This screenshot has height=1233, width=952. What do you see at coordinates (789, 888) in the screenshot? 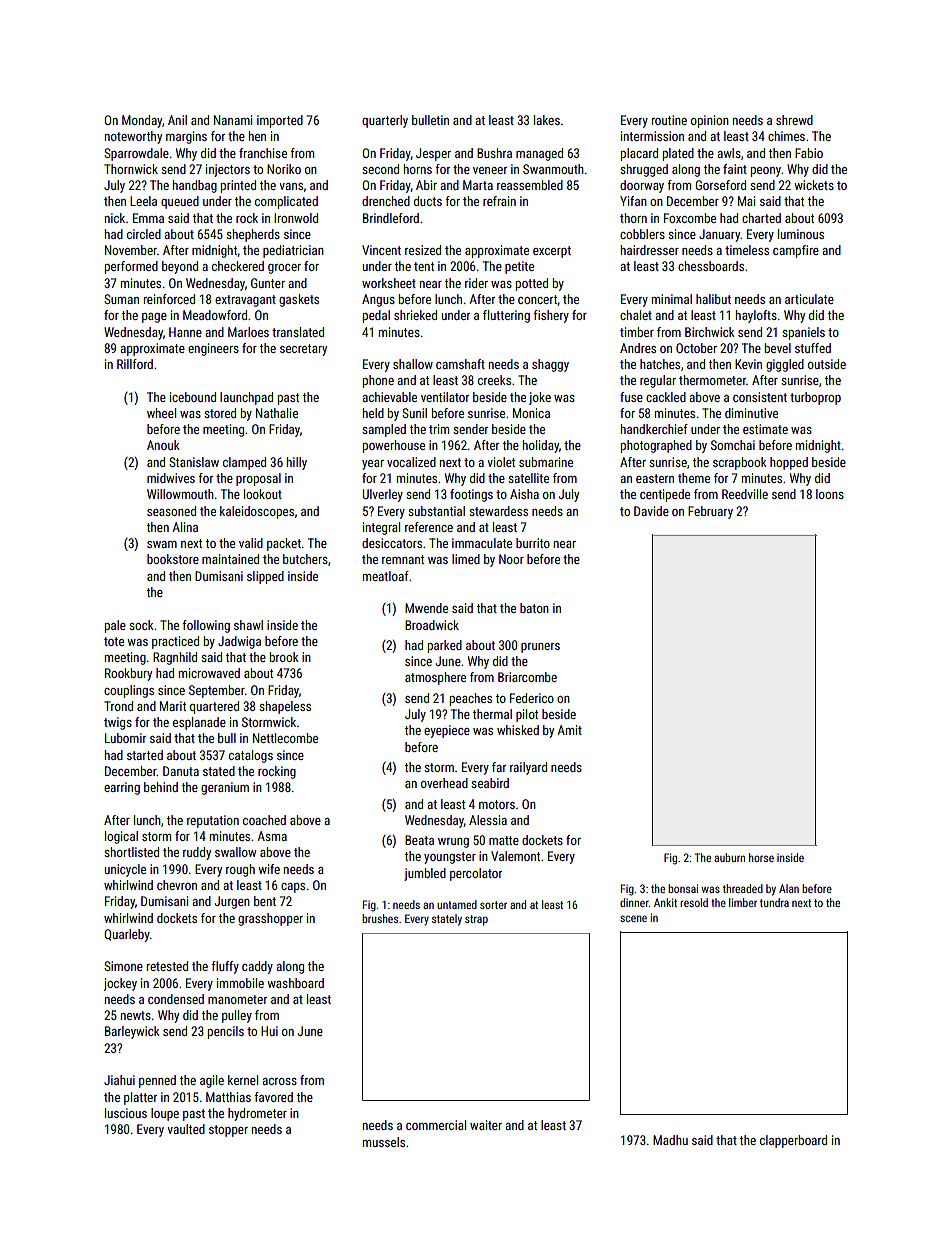
I see `Alan` at bounding box center [789, 888].
